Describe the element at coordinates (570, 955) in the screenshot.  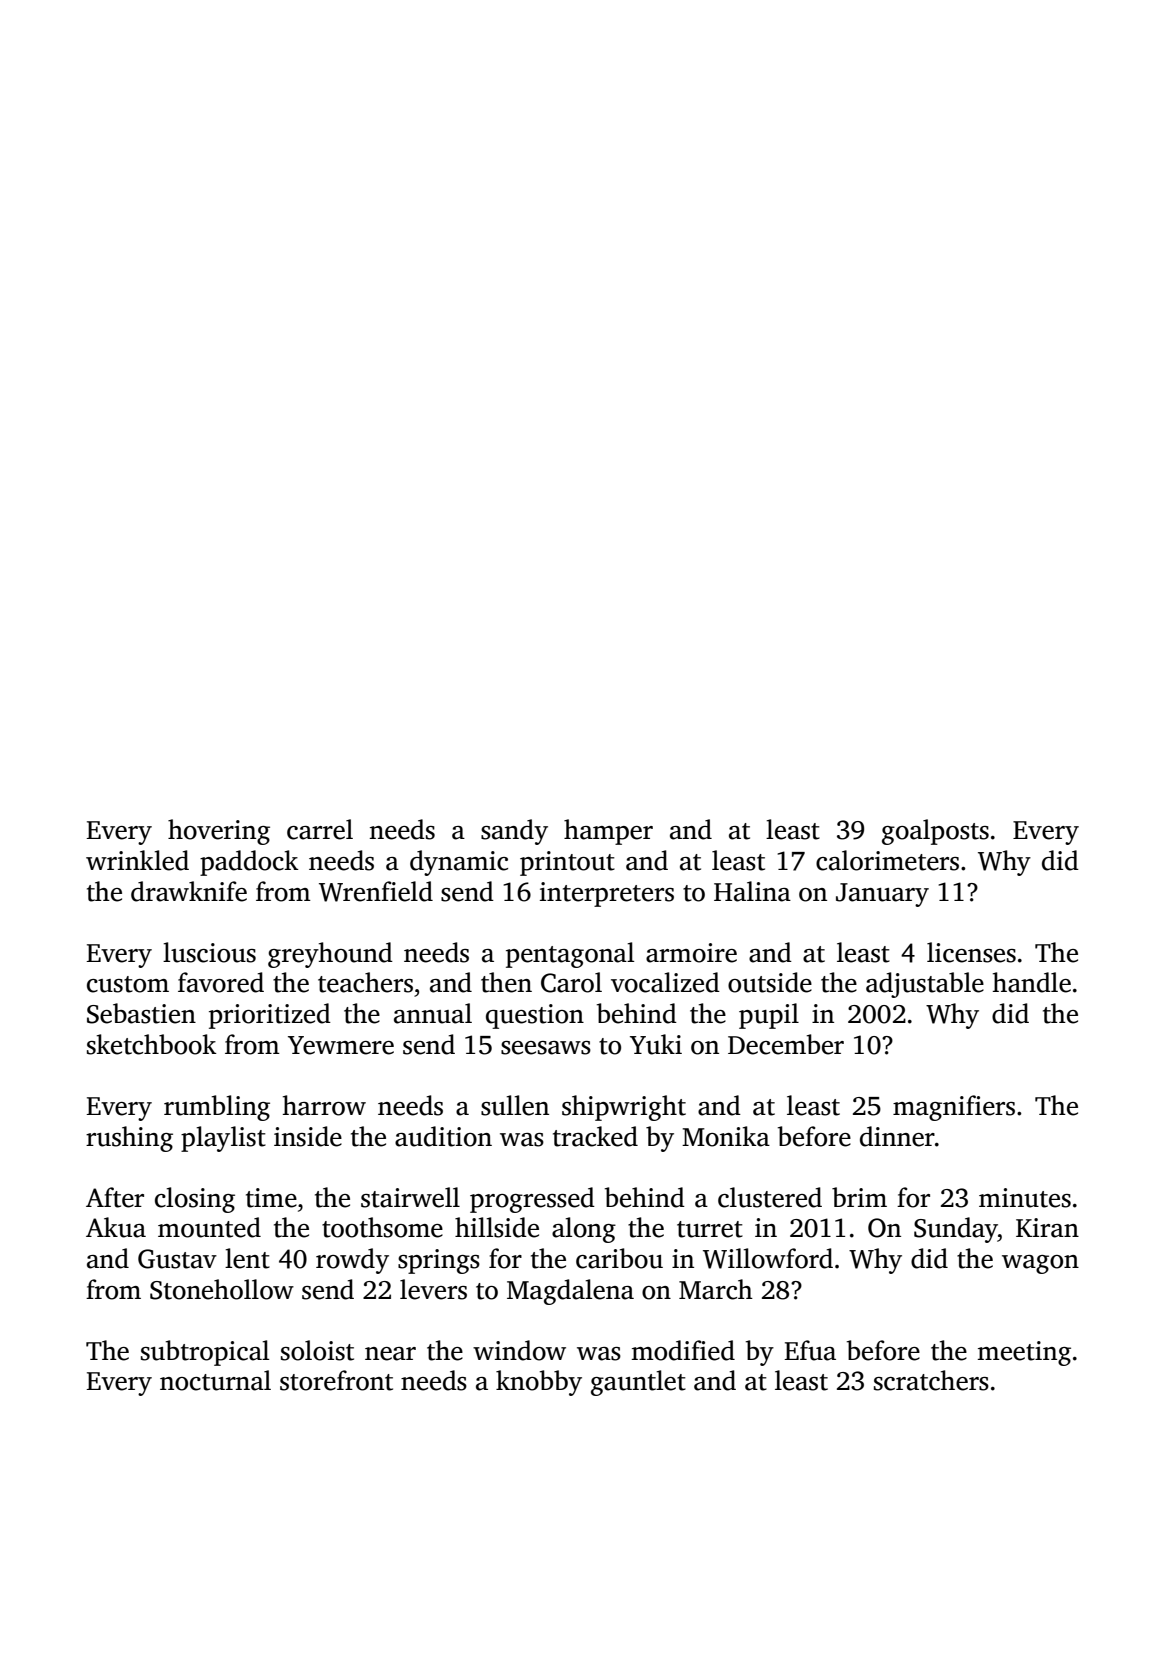
I see `pentagonal` at that location.
